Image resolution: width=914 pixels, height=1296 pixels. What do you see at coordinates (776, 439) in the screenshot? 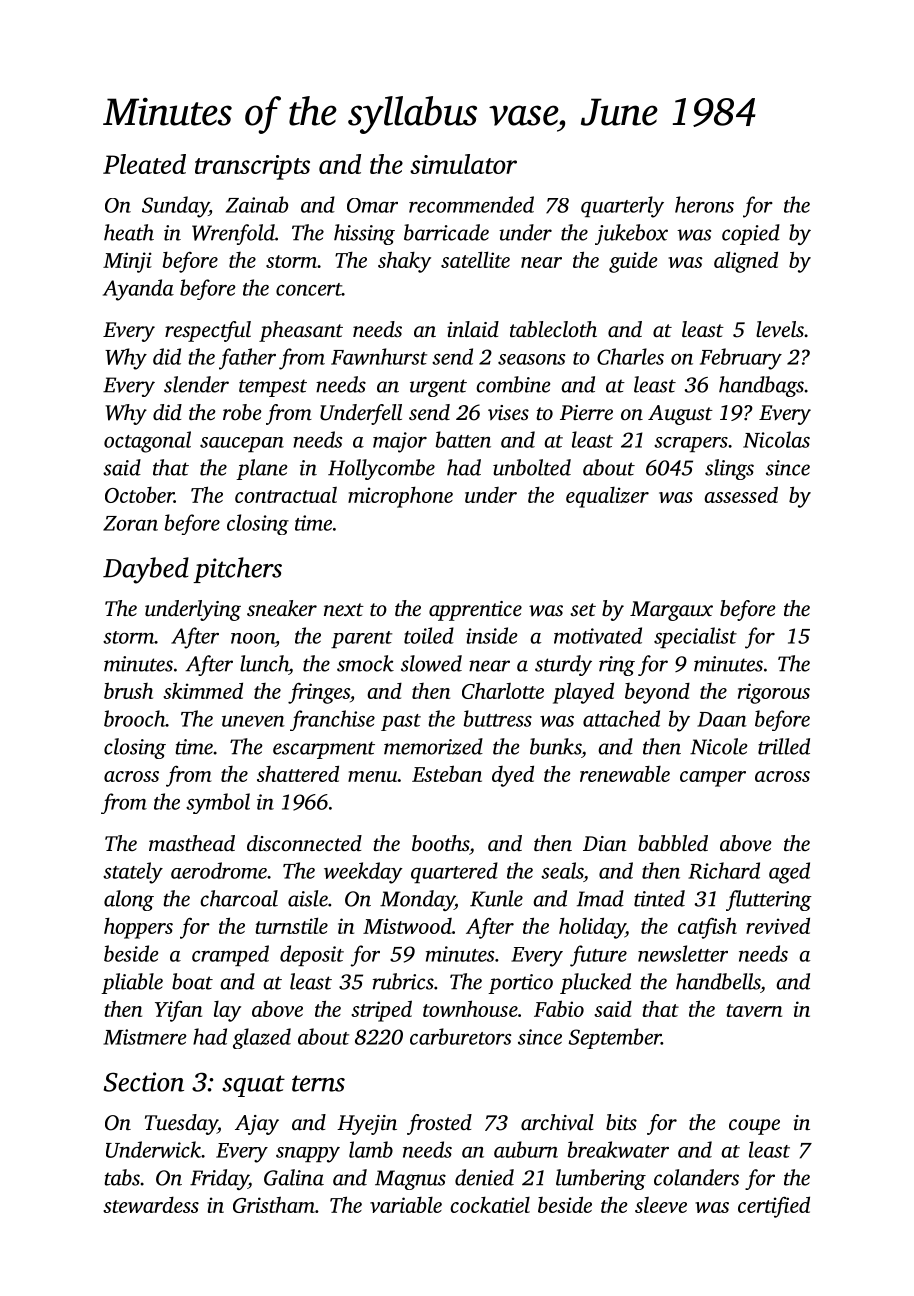
I see `Nicolas` at bounding box center [776, 439].
